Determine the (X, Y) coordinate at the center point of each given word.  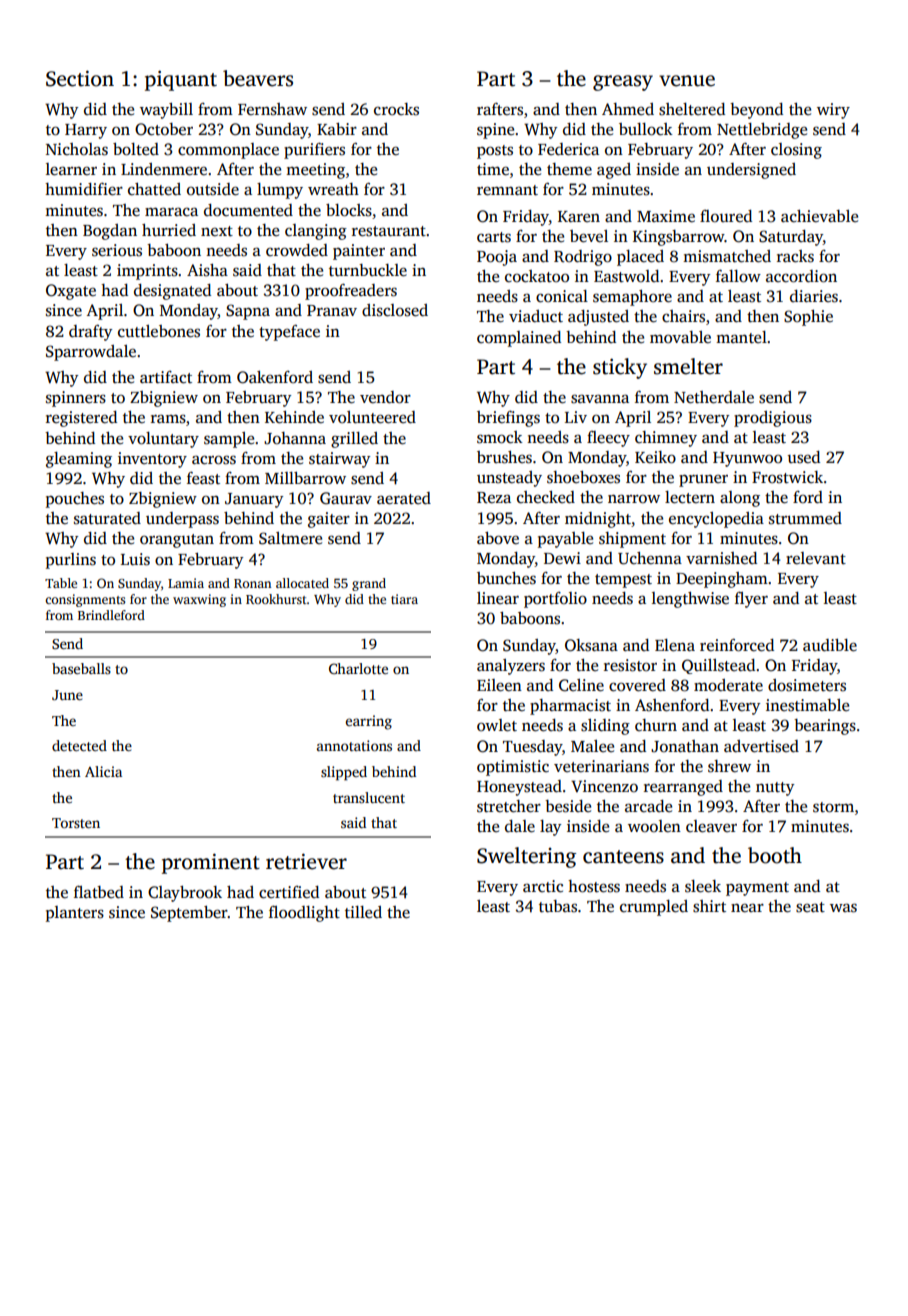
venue (687, 81)
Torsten (76, 823)
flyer (751, 600)
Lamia (186, 583)
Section (80, 78)
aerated (404, 498)
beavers (258, 78)
